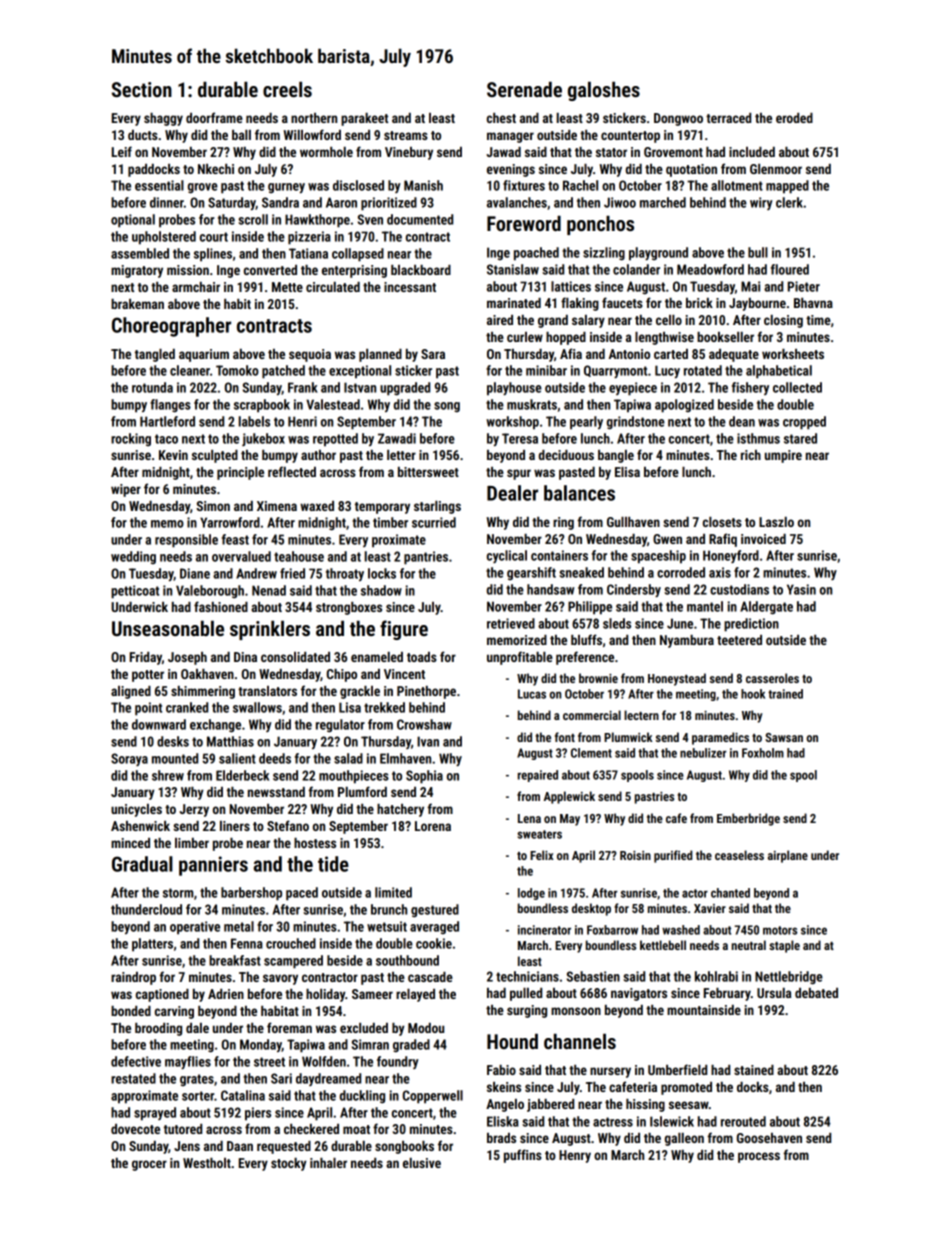  What do you see at coordinates (677, 679) in the screenshot?
I see `Honeystead` at bounding box center [677, 679].
